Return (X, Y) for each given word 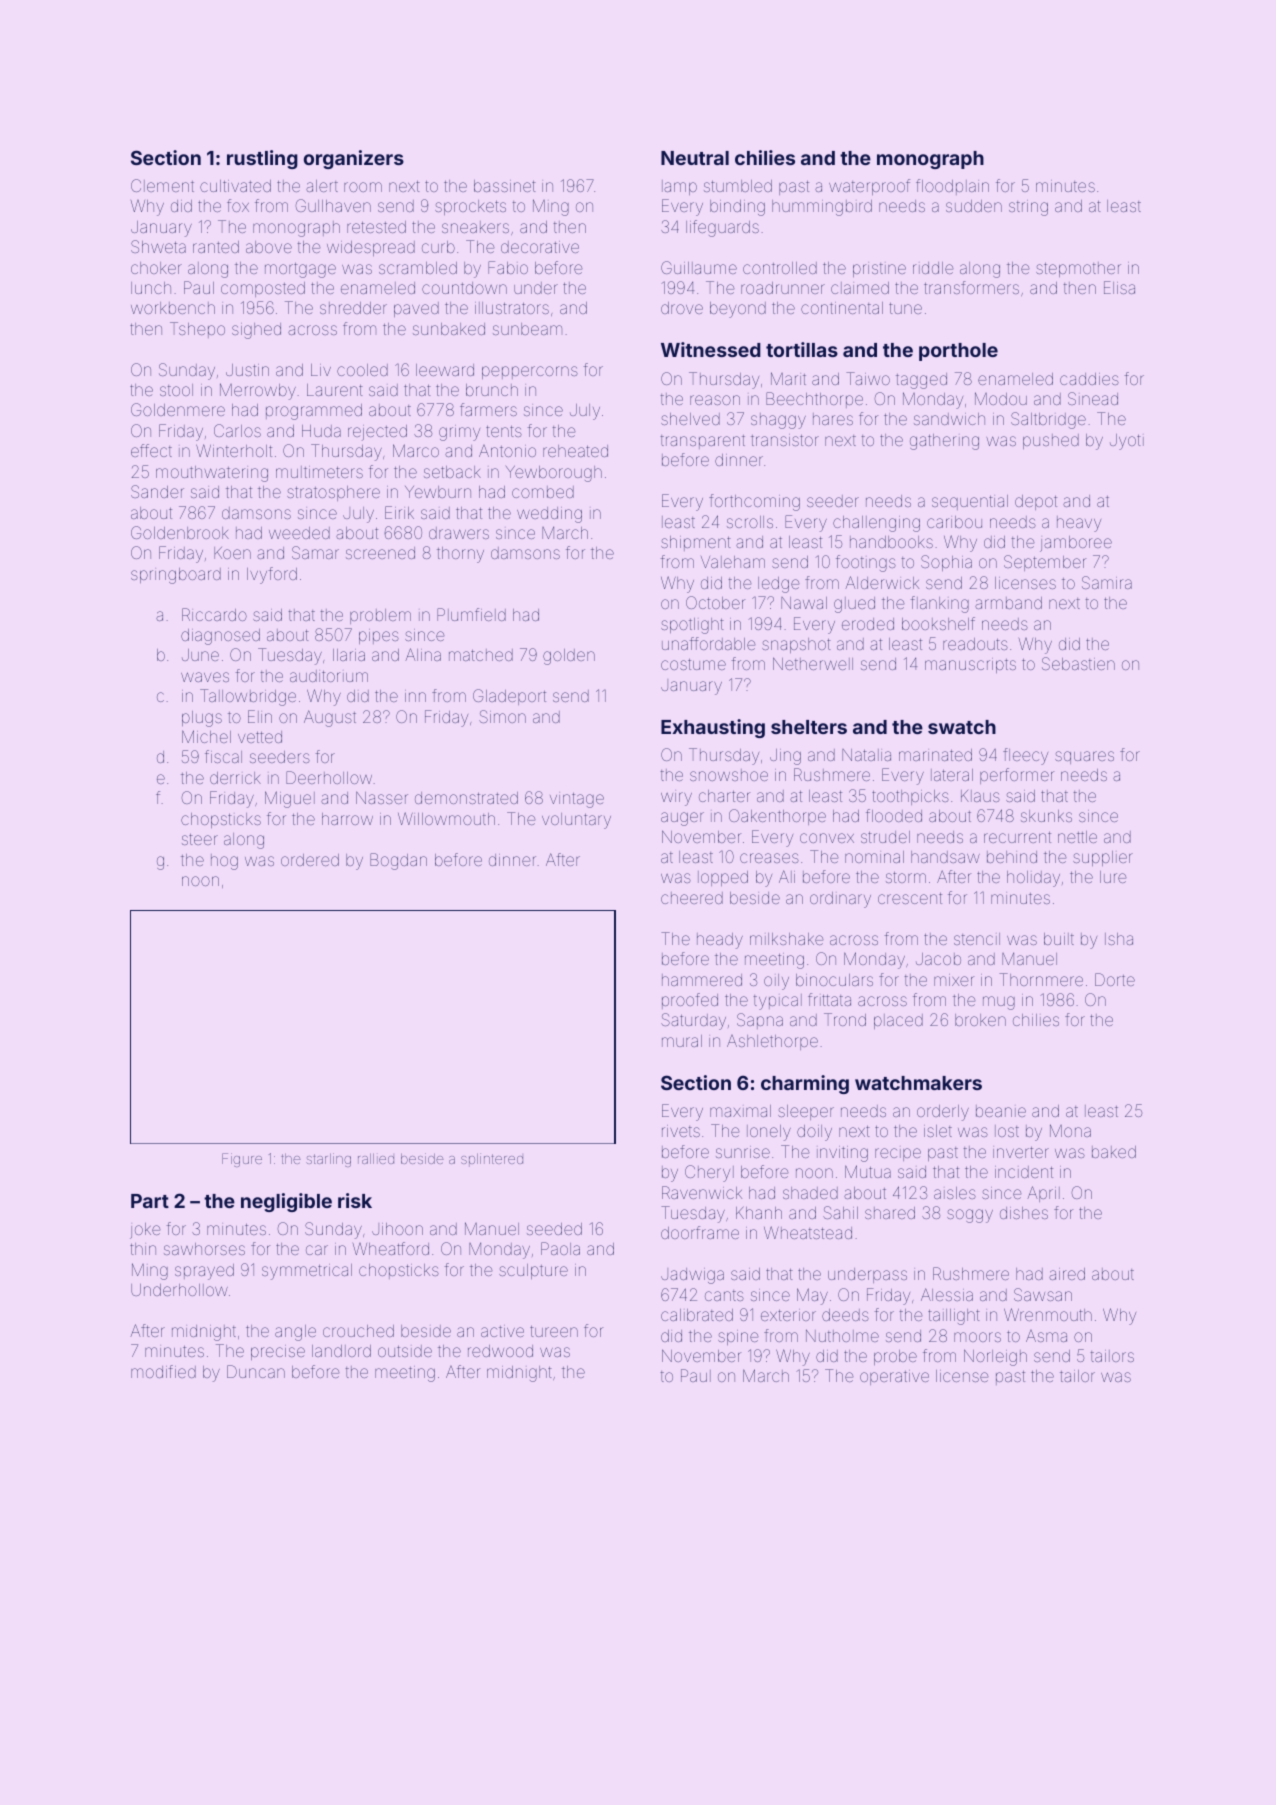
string (1028, 208)
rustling (262, 159)
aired (1067, 1274)
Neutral (695, 158)
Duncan (256, 1371)
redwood (500, 1351)
